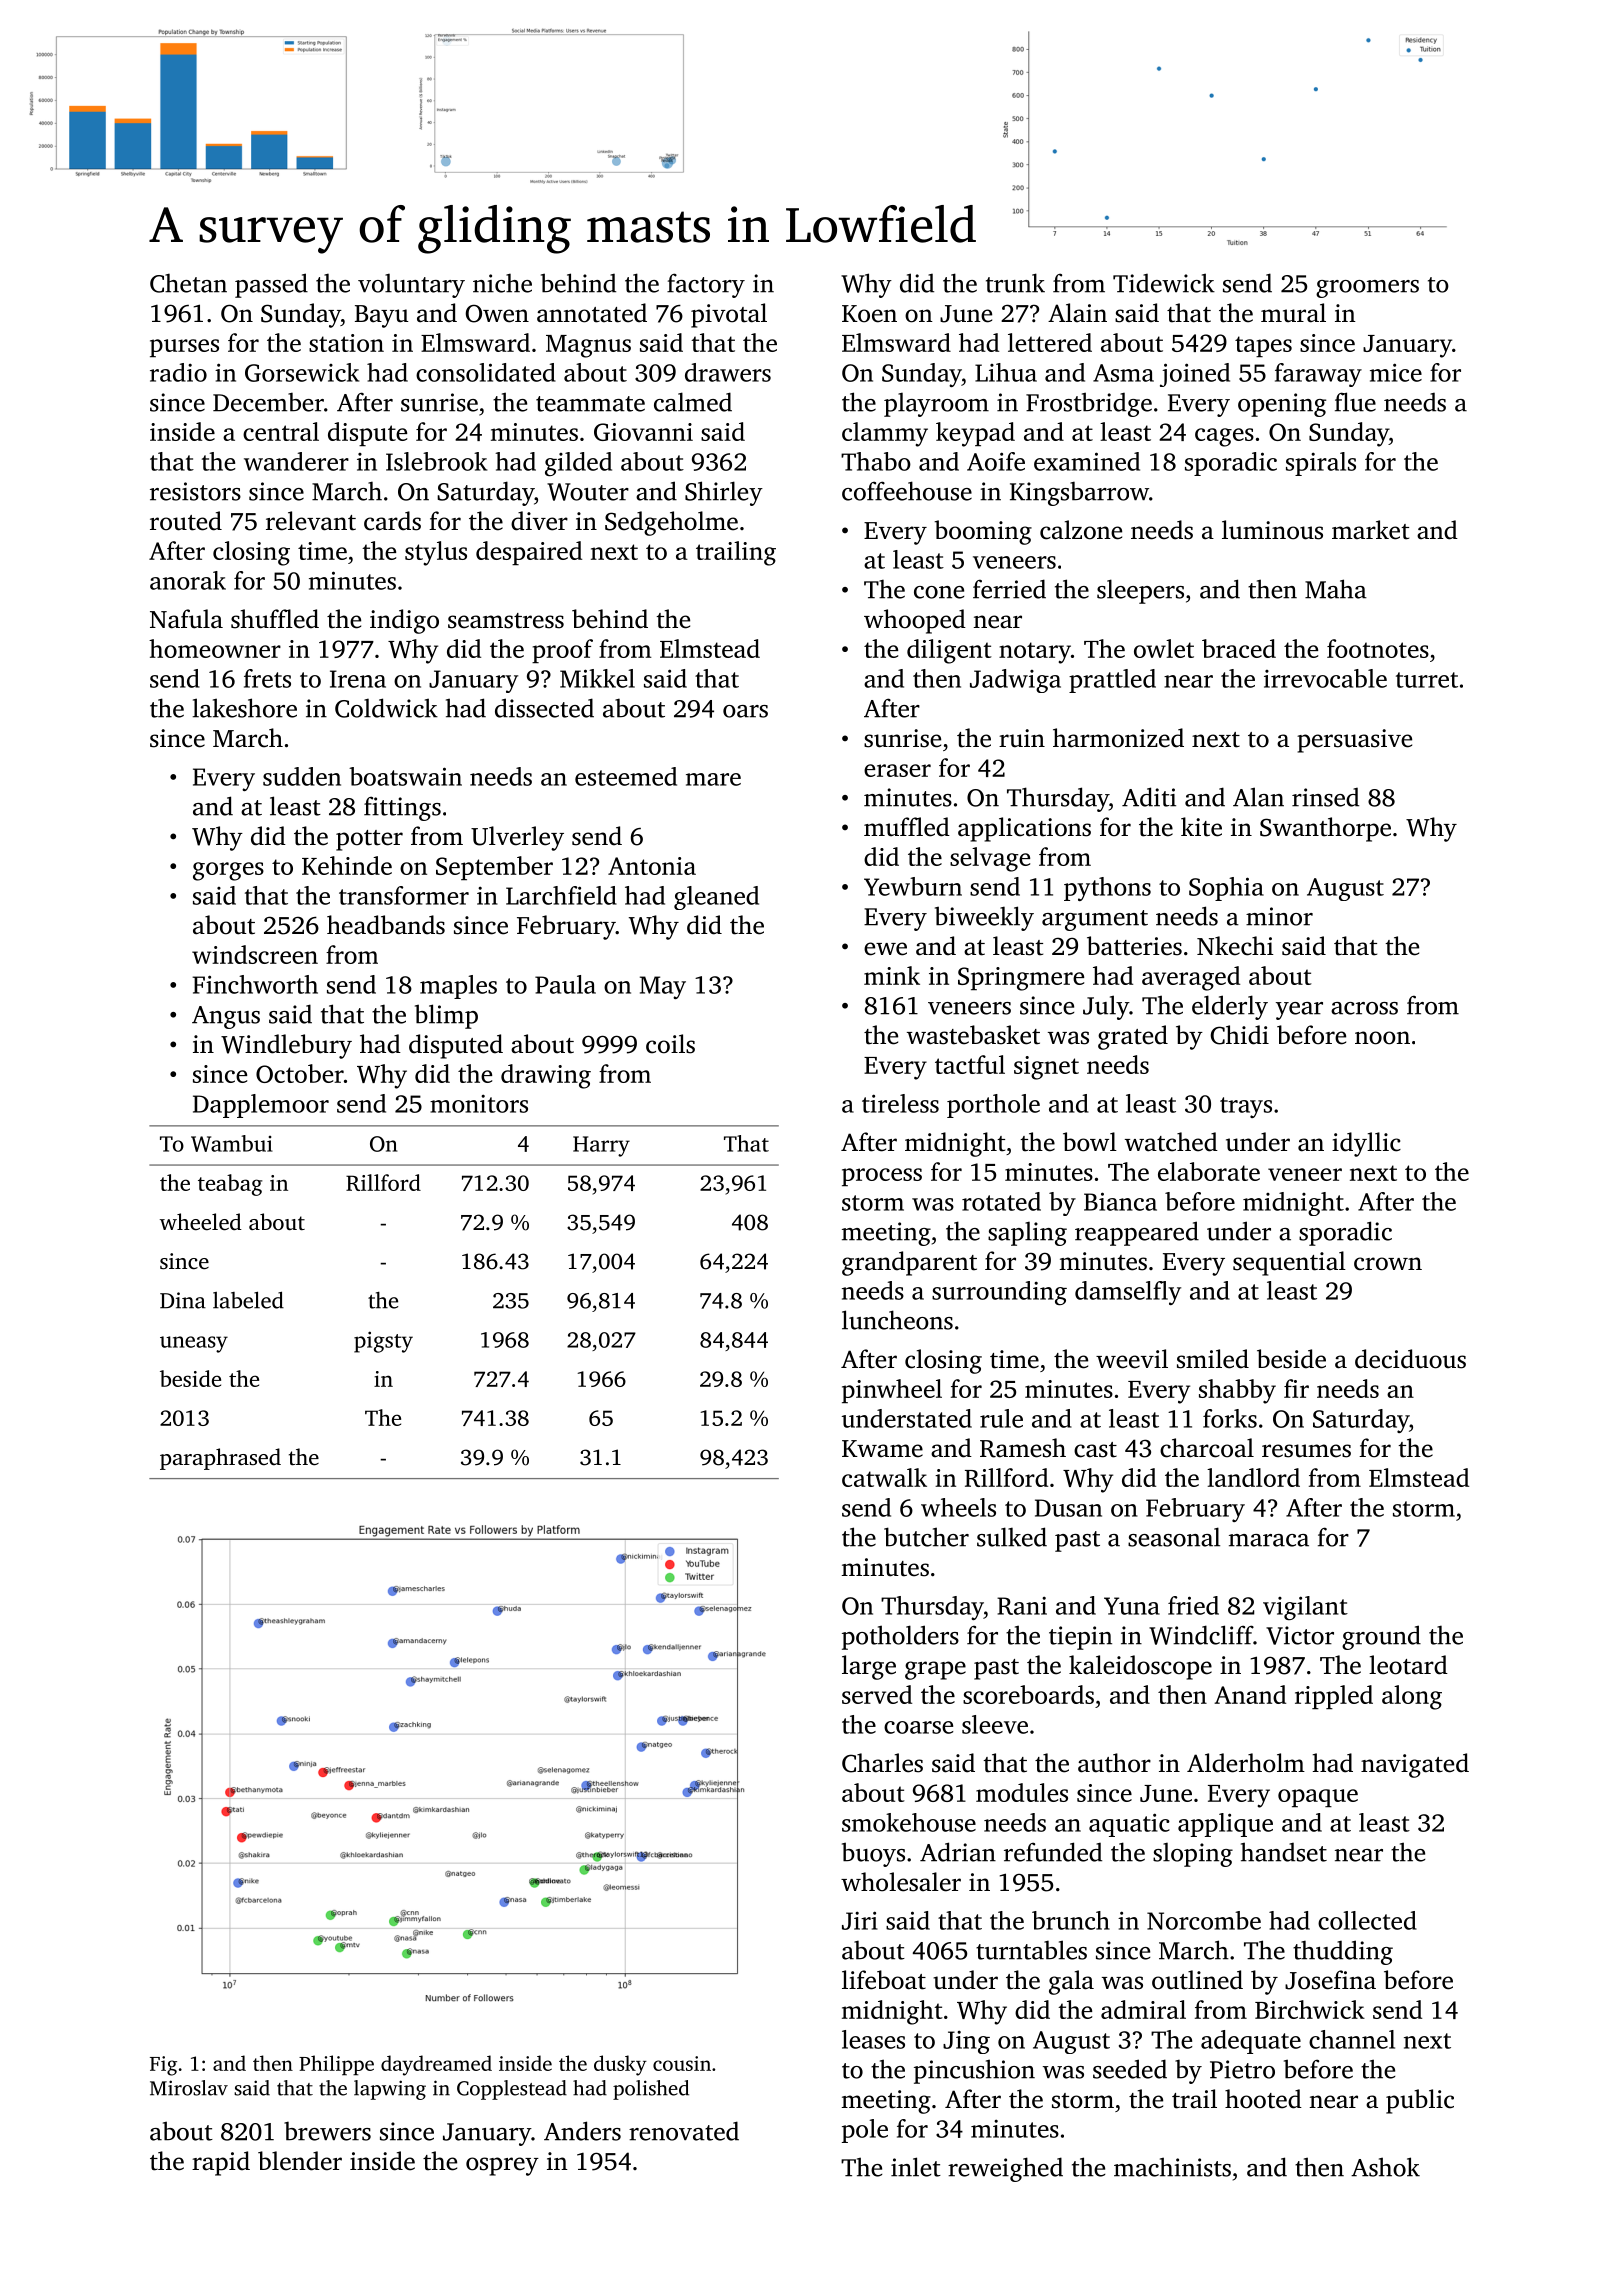 Image resolution: width=1620 pixels, height=2292 pixels. Describe the element at coordinates (1258, 797) in the screenshot. I see `Alan` at that location.
